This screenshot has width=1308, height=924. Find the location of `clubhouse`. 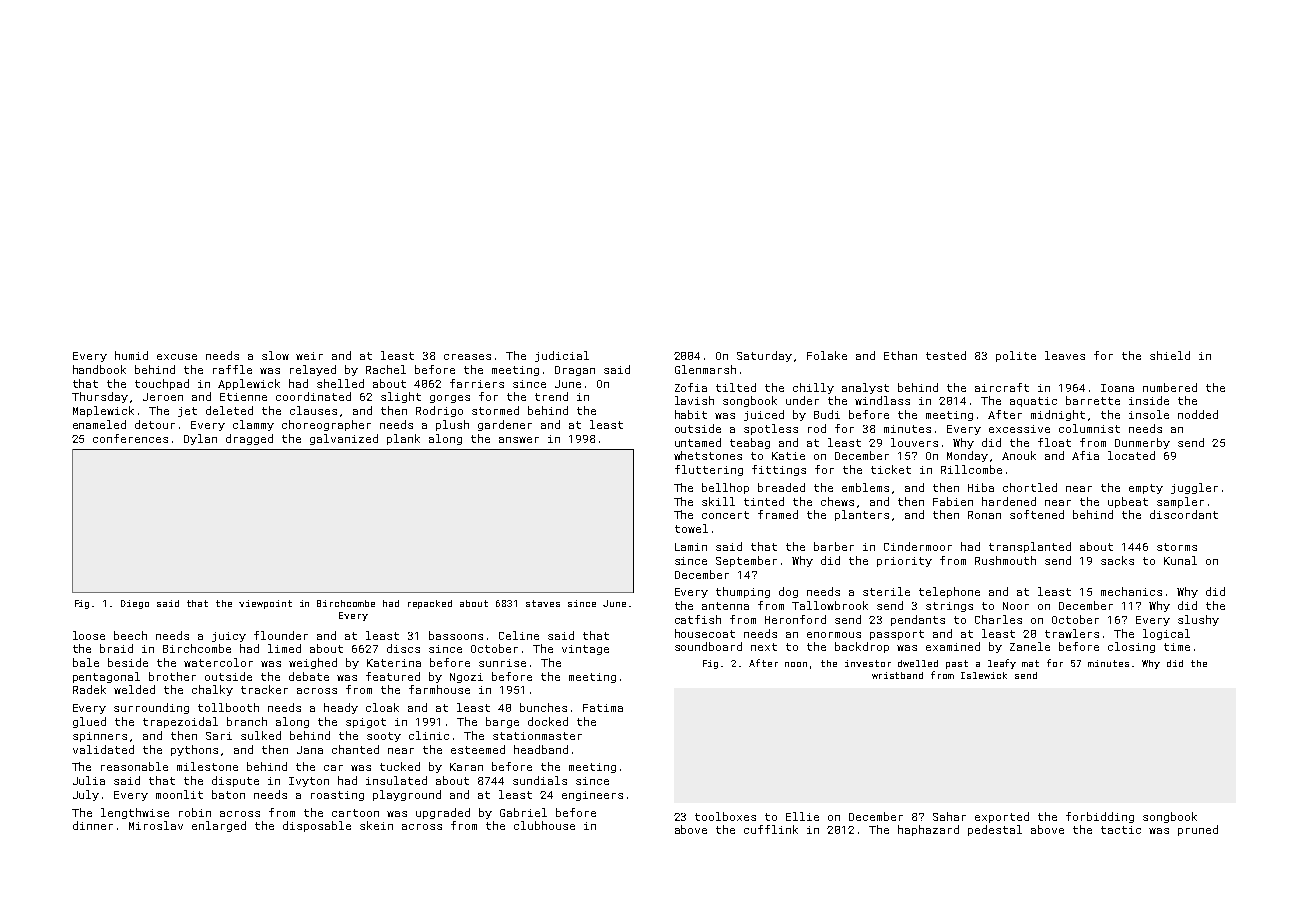

clubhouse is located at coordinates (544, 825).
